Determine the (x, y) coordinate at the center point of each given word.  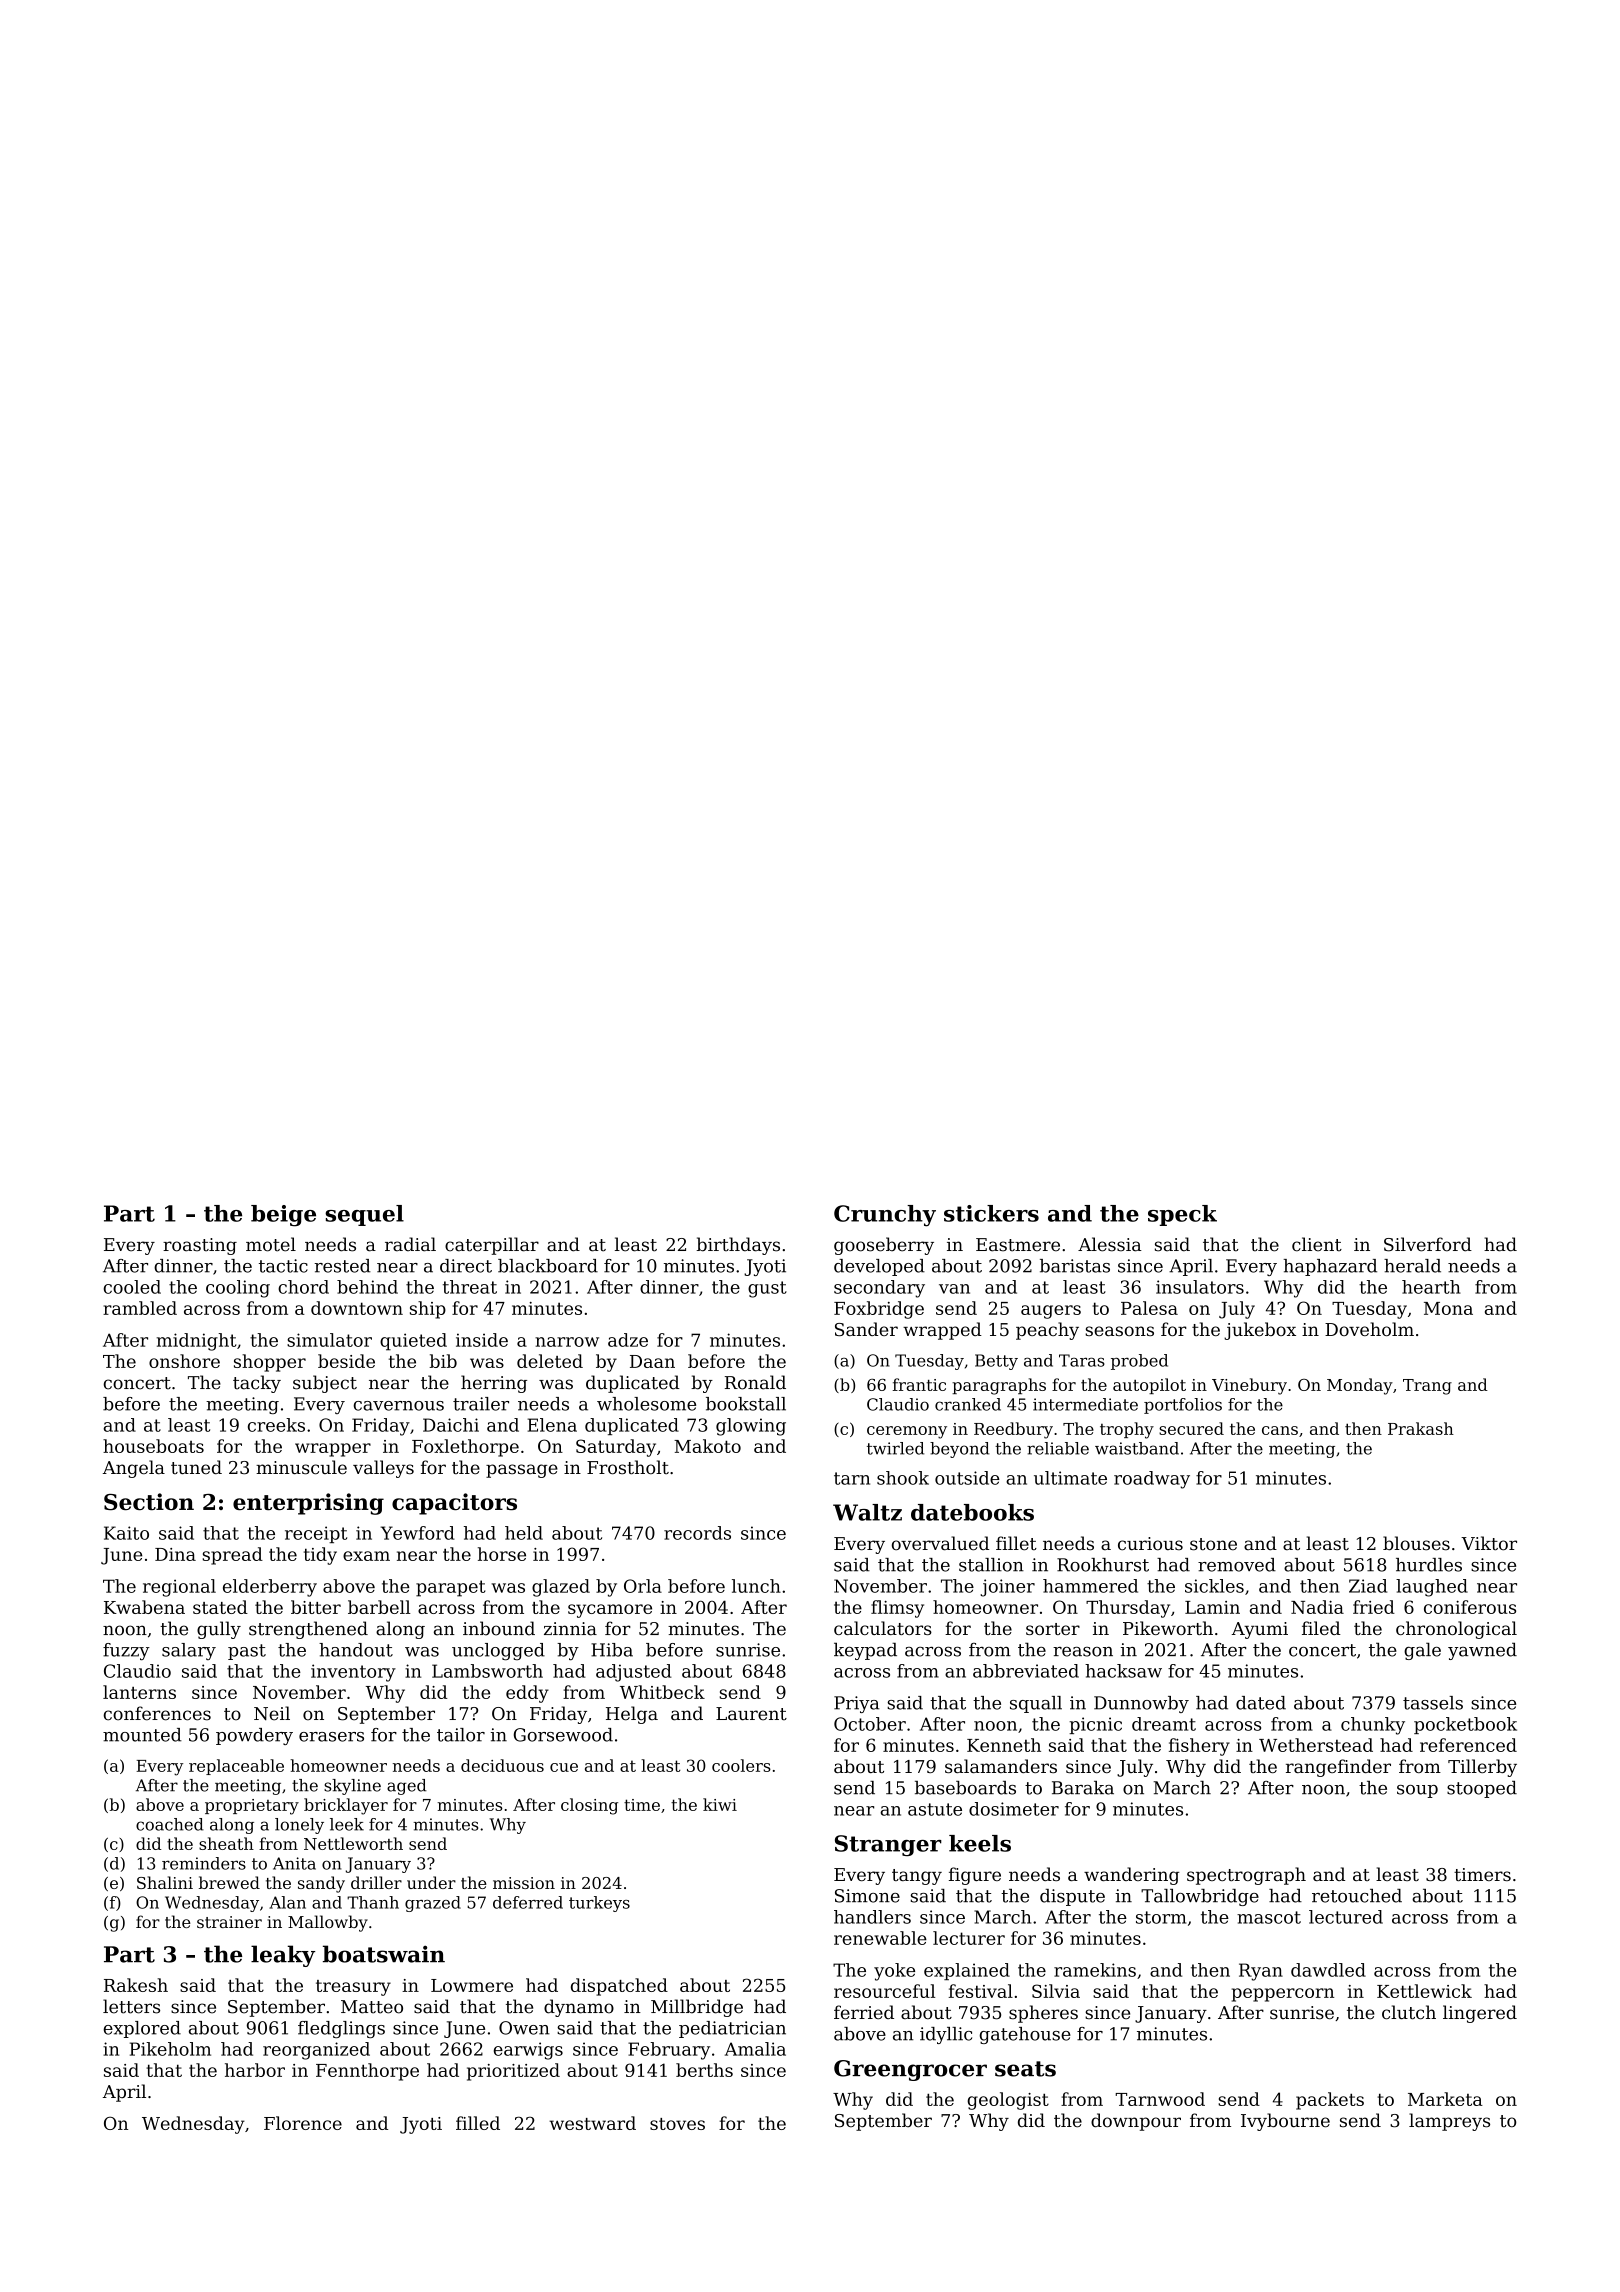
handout (356, 1650)
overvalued (940, 1543)
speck (1182, 1215)
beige (283, 1216)
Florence (303, 2123)
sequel (364, 1215)
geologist (1008, 2101)
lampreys (1449, 2122)
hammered (1090, 1586)
